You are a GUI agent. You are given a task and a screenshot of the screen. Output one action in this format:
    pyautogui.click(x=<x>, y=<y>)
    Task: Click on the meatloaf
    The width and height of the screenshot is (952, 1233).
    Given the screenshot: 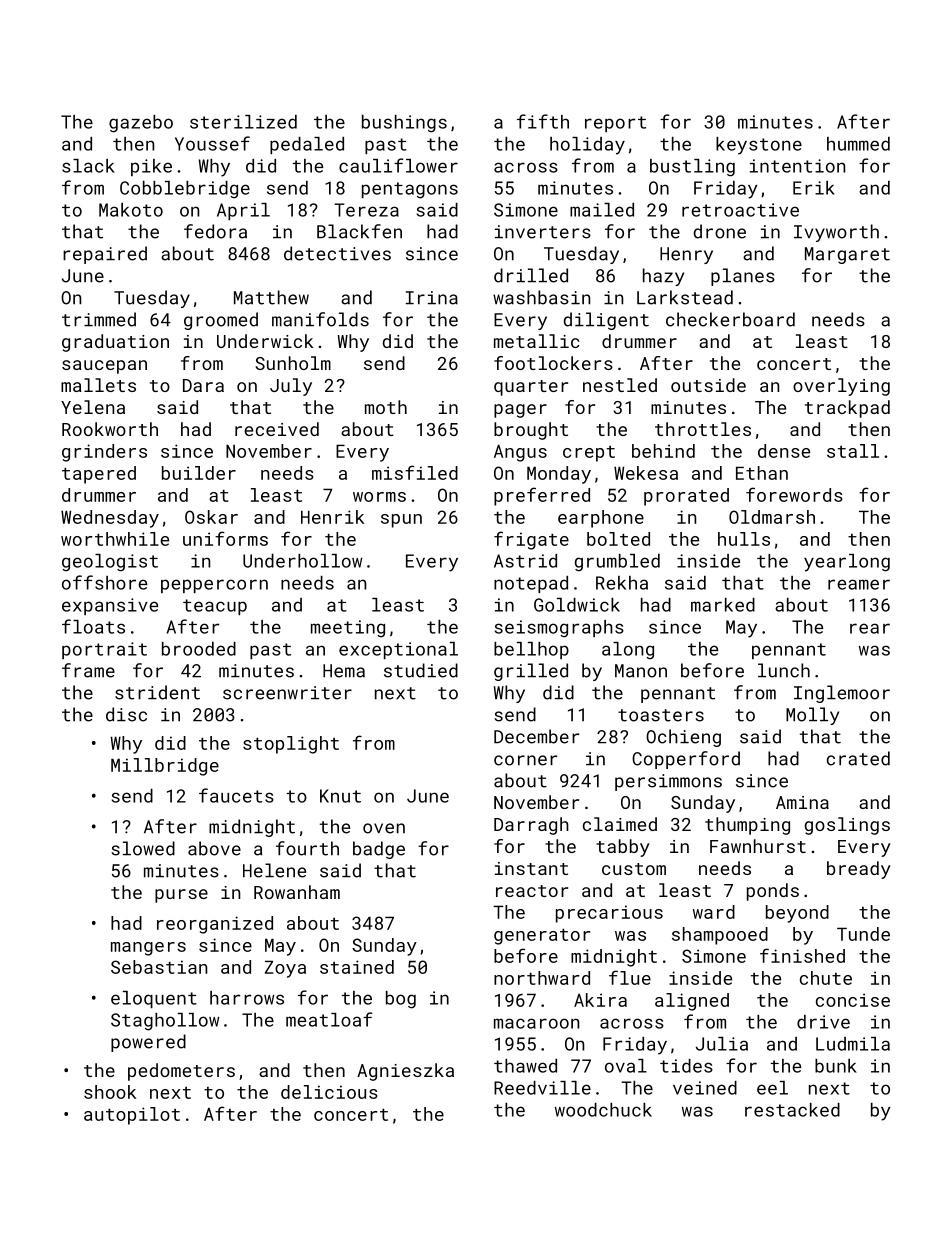 What is the action you would take?
    pyautogui.click(x=329, y=1019)
